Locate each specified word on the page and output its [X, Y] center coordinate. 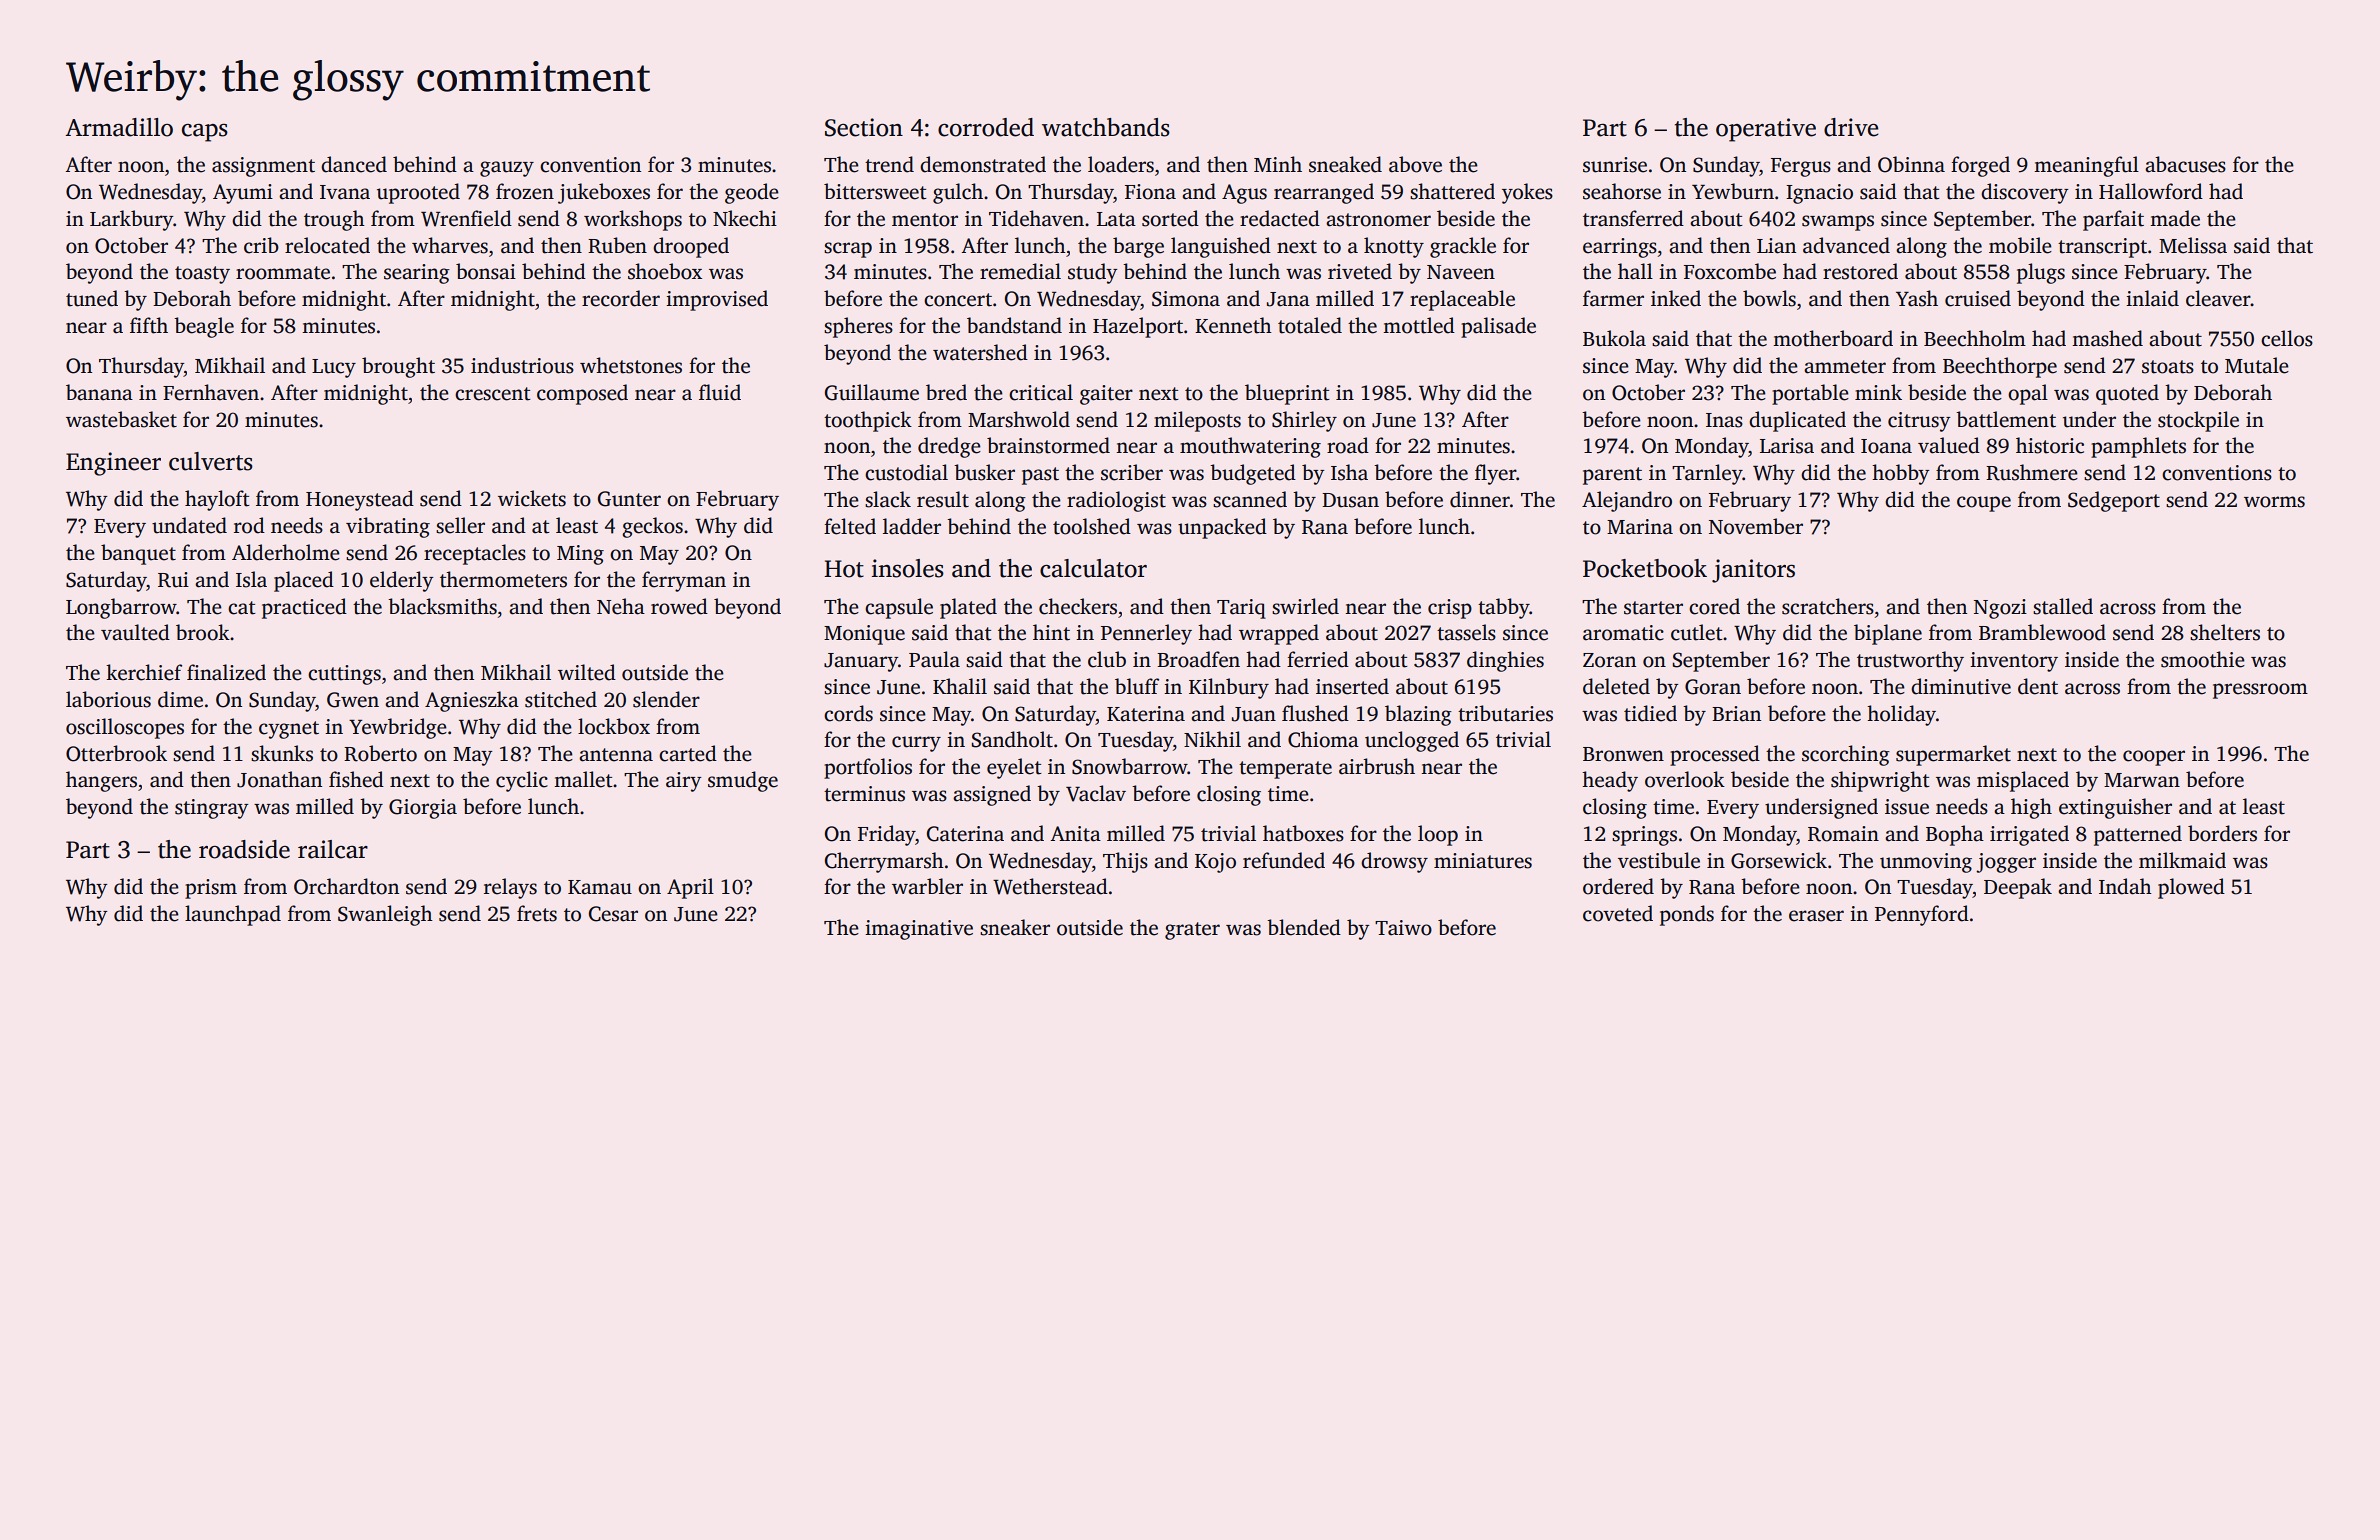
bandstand [1014, 325]
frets [537, 913]
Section [864, 127]
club [1107, 659]
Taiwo [1403, 928]
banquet [138, 554]
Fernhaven [211, 392]
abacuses [2185, 164]
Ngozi [2000, 609]
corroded [986, 127]
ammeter [1845, 367]
